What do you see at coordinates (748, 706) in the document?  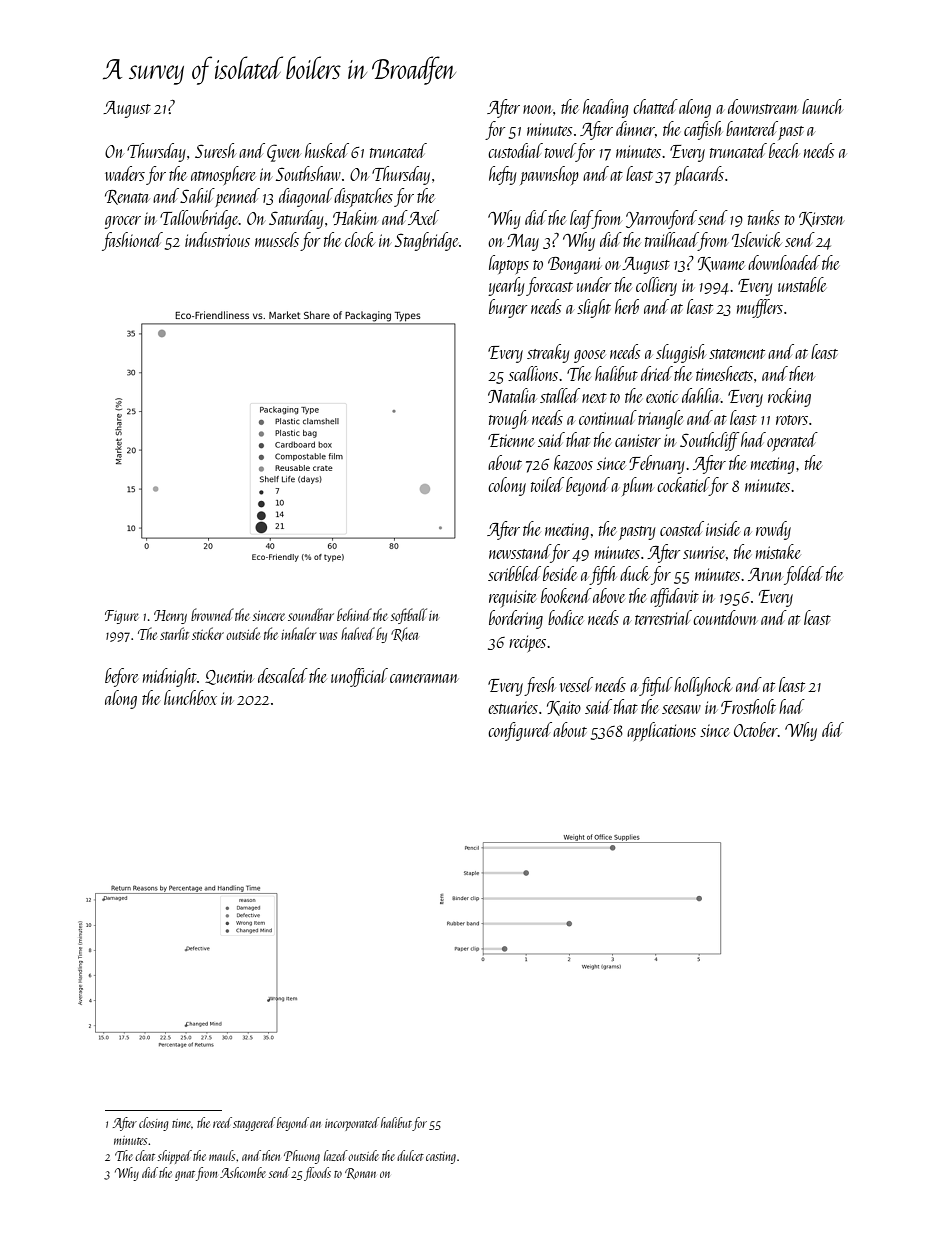 I see `Frostholt` at bounding box center [748, 706].
